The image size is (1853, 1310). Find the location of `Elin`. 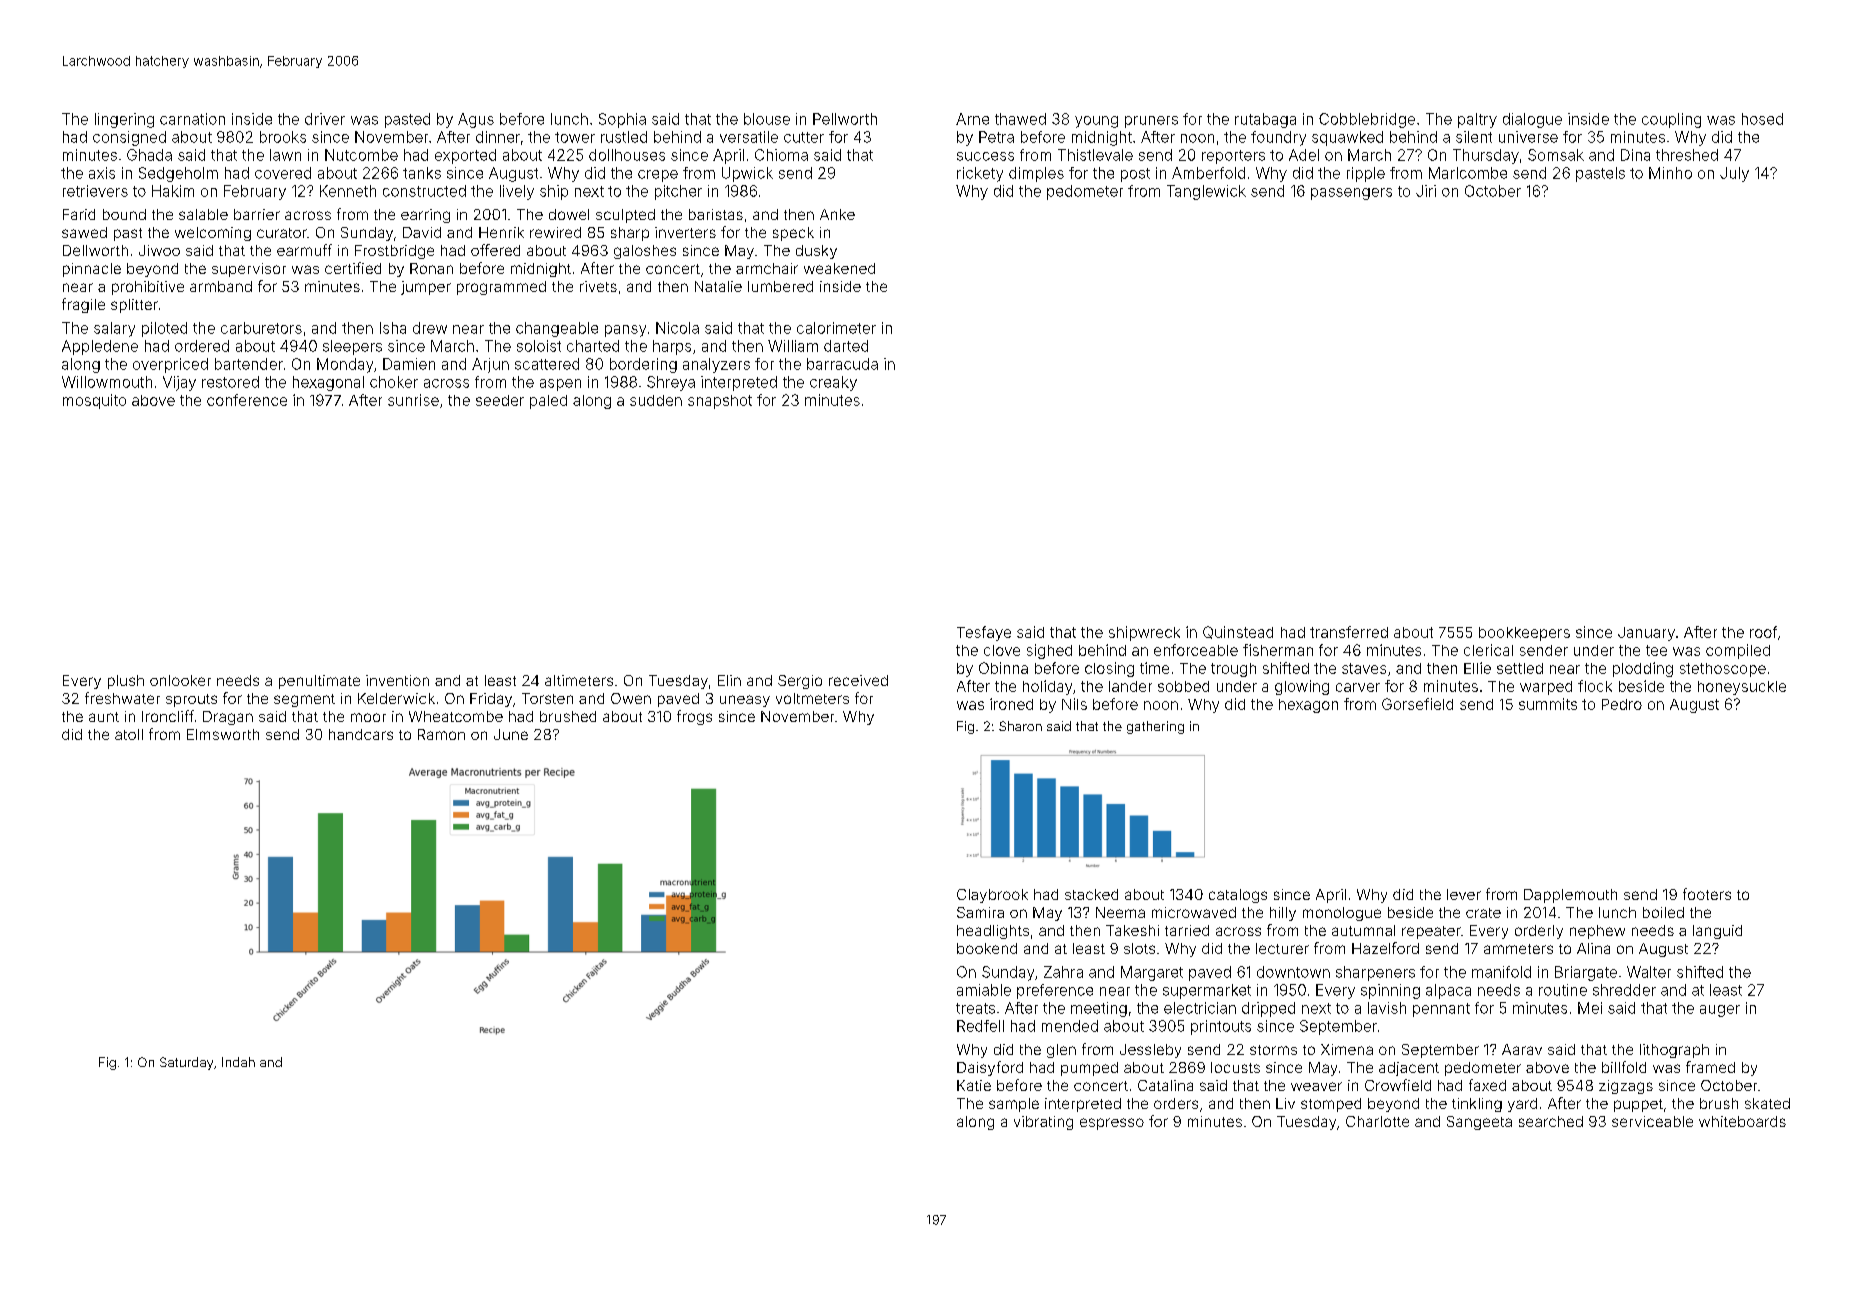

Elin is located at coordinates (729, 680).
